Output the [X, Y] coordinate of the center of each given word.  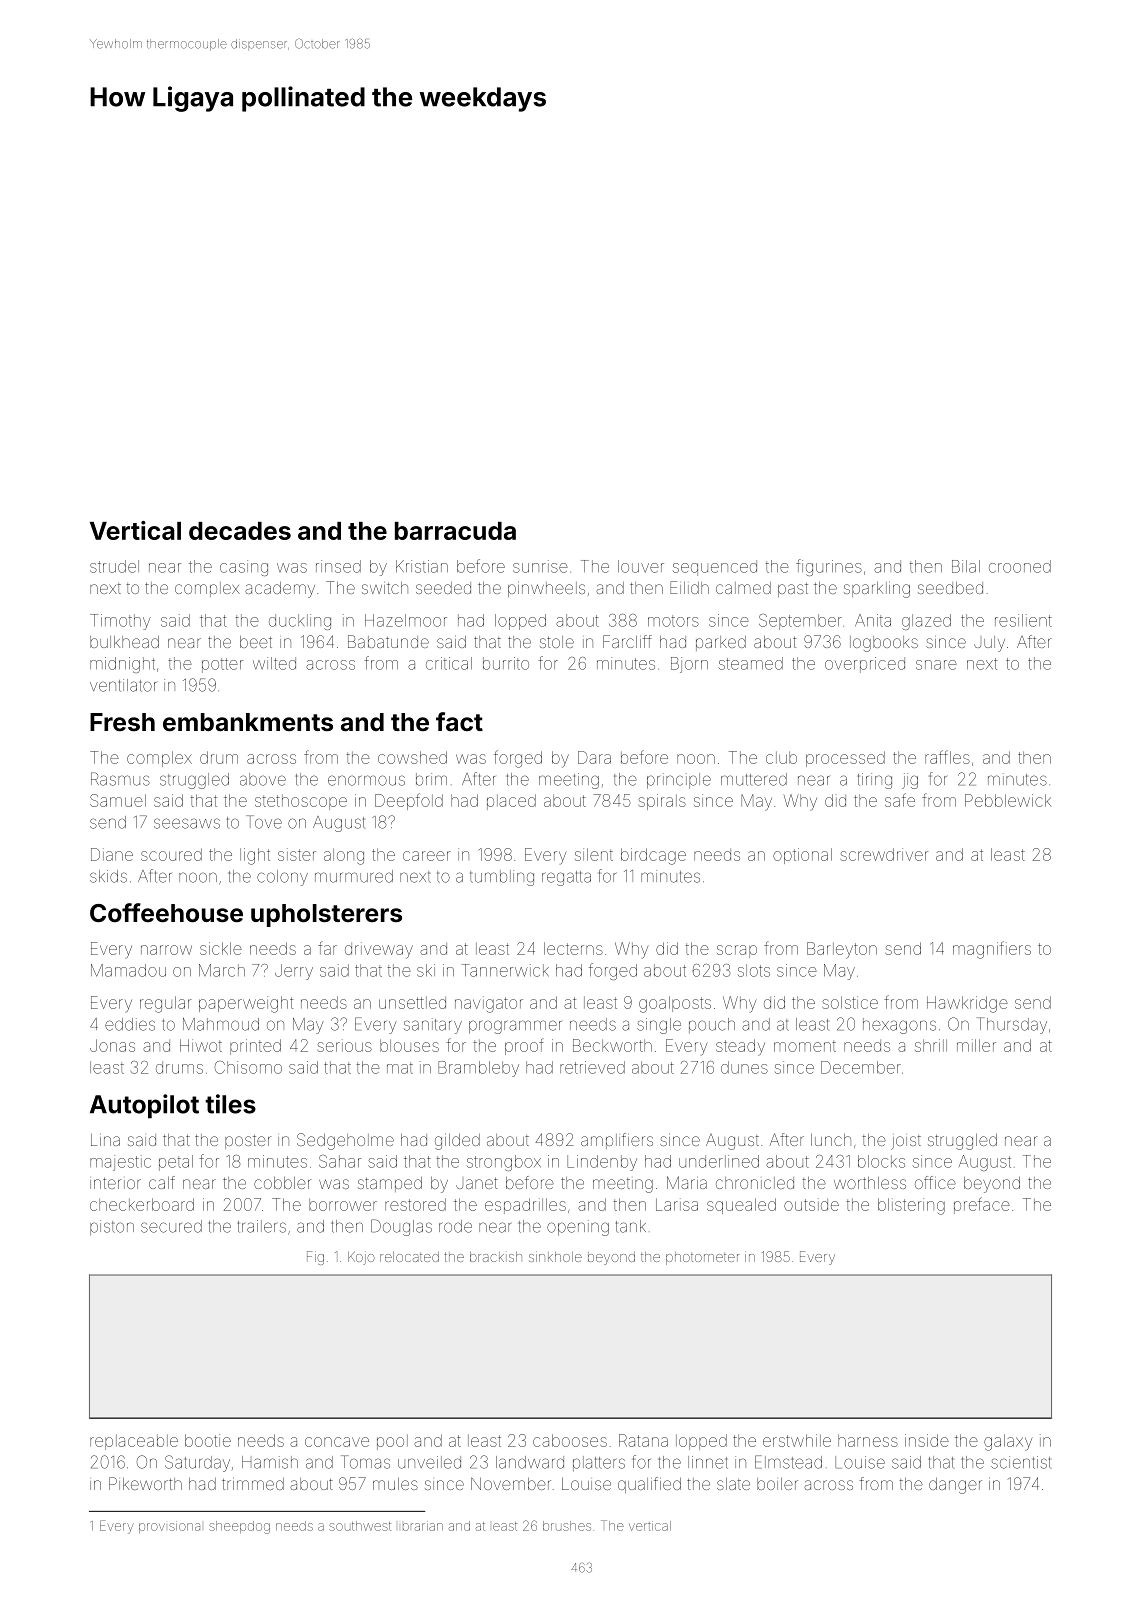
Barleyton [842, 950]
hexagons [899, 1026]
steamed [751, 663]
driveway [379, 950]
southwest [360, 1526]
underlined [719, 1161]
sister [297, 854]
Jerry [294, 972]
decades [240, 531]
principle [679, 781]
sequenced [715, 568]
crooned [1020, 566]
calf [162, 1182]
